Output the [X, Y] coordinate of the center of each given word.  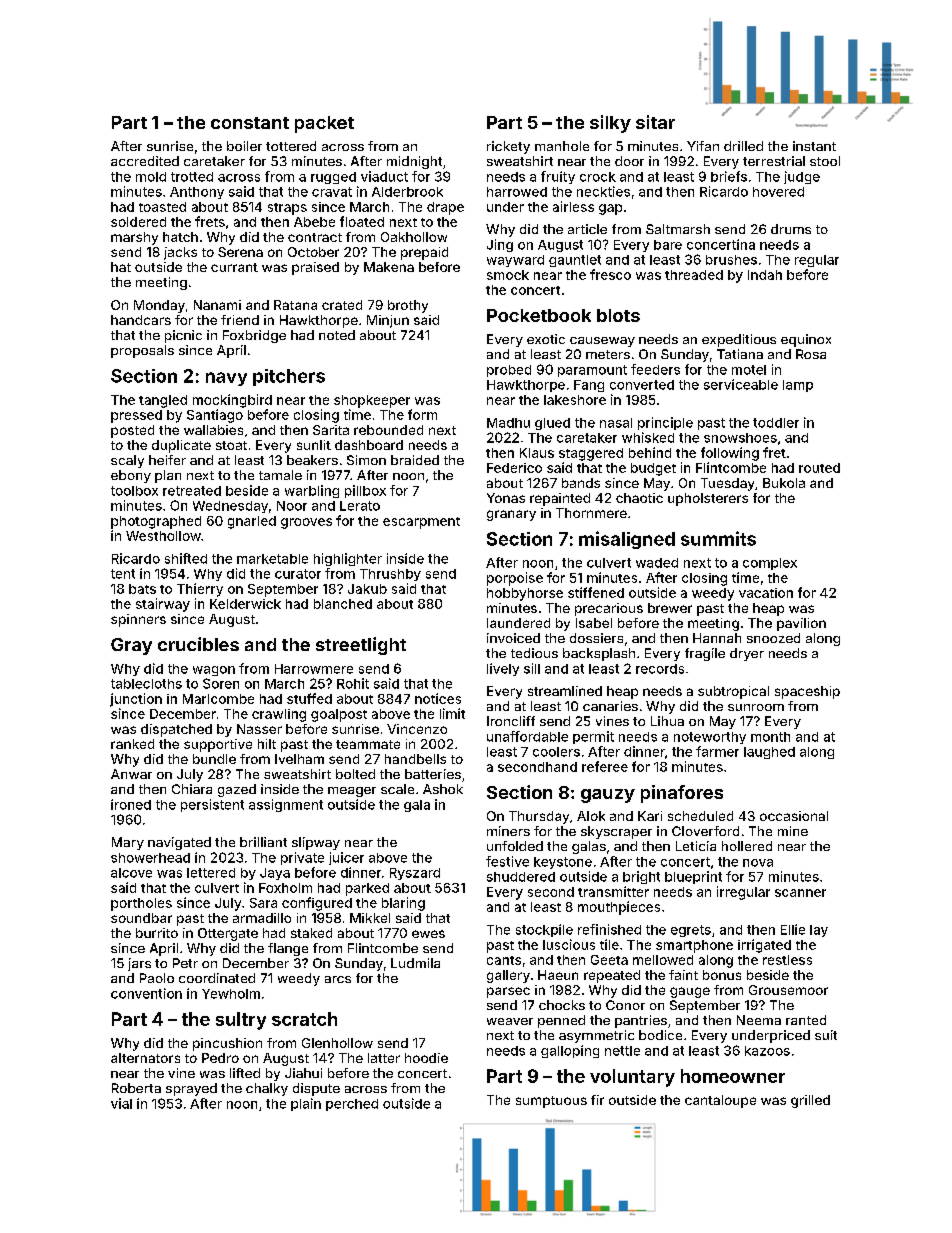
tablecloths [146, 684]
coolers [556, 752]
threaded [694, 275]
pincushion [227, 1044]
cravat [332, 192]
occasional [794, 816]
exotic [546, 339]
